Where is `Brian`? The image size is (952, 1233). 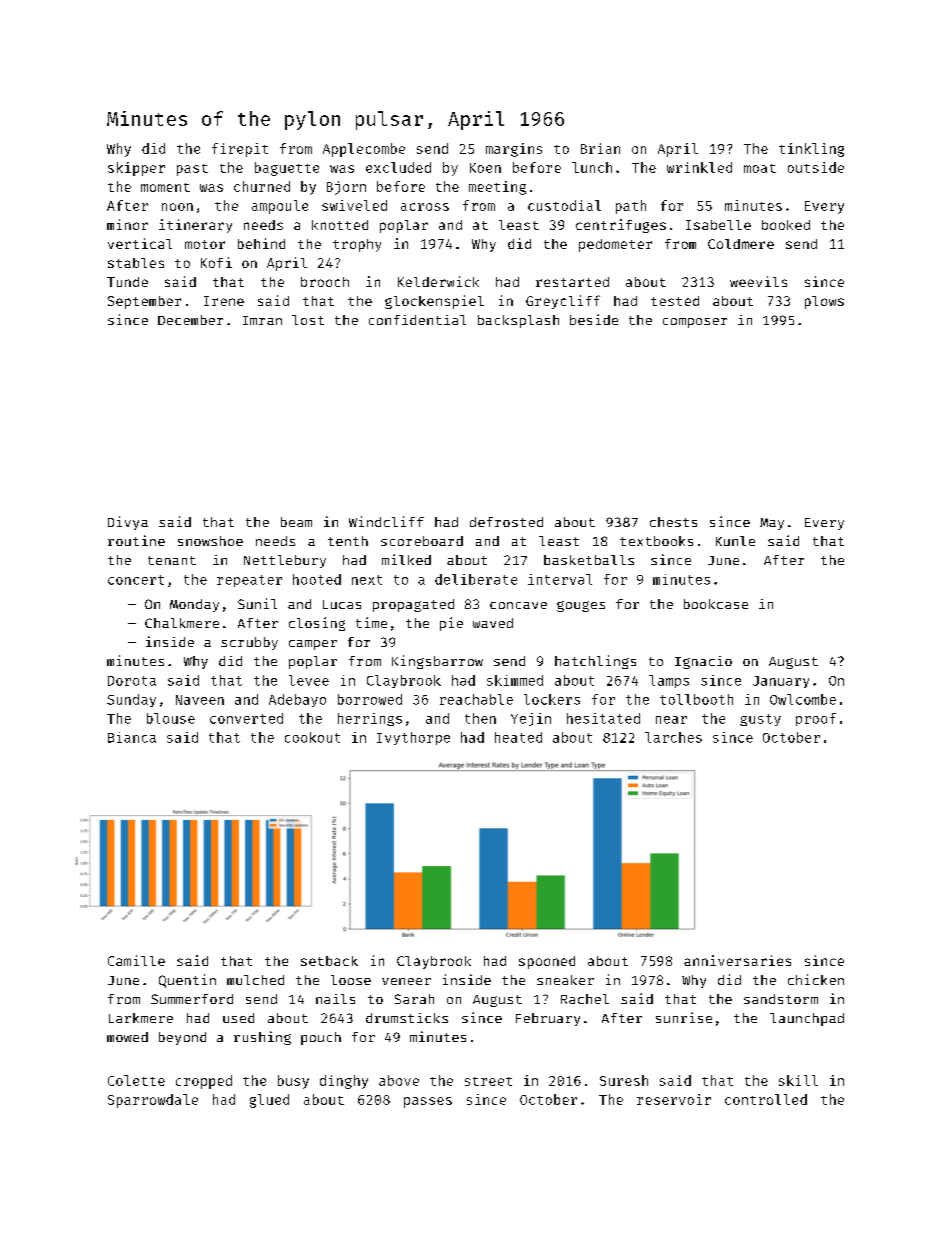 Brian is located at coordinates (600, 148).
